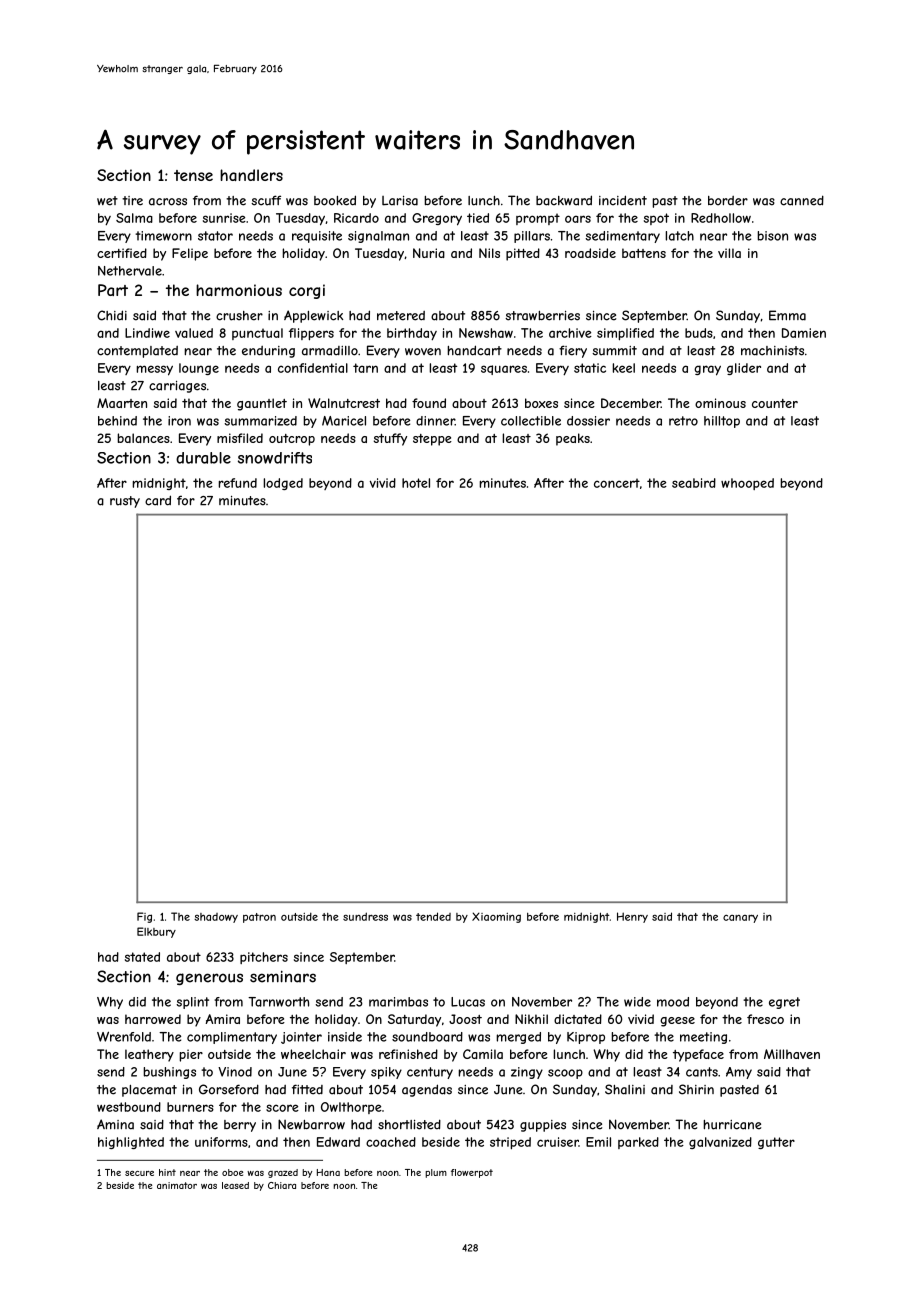 The width and height of the page is (924, 1314). What do you see at coordinates (542, 316) in the page?
I see `strawberries` at bounding box center [542, 316].
